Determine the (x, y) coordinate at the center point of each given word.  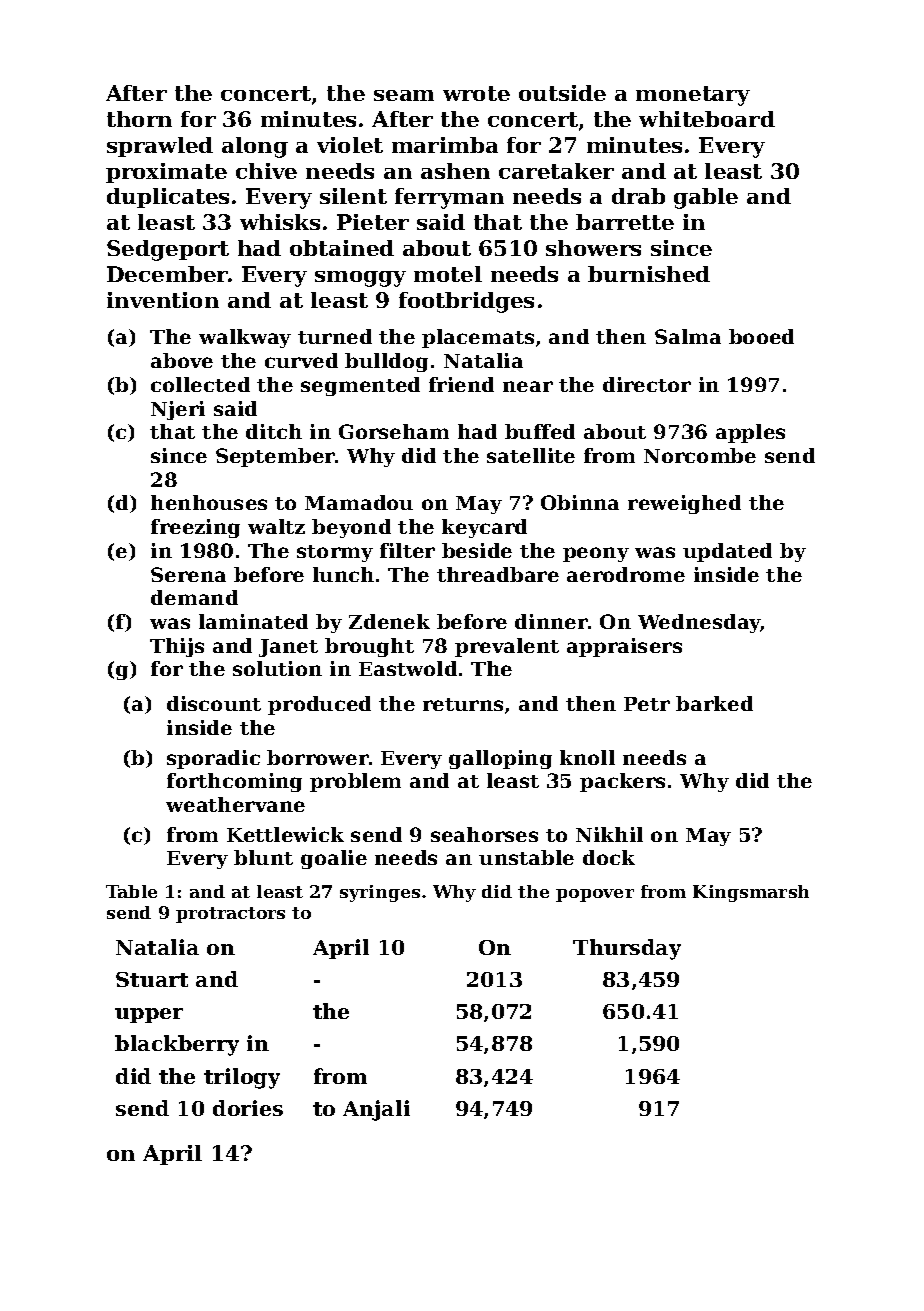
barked (714, 703)
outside (562, 93)
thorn (139, 119)
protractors (230, 915)
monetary (693, 96)
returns (463, 704)
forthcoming (234, 782)
